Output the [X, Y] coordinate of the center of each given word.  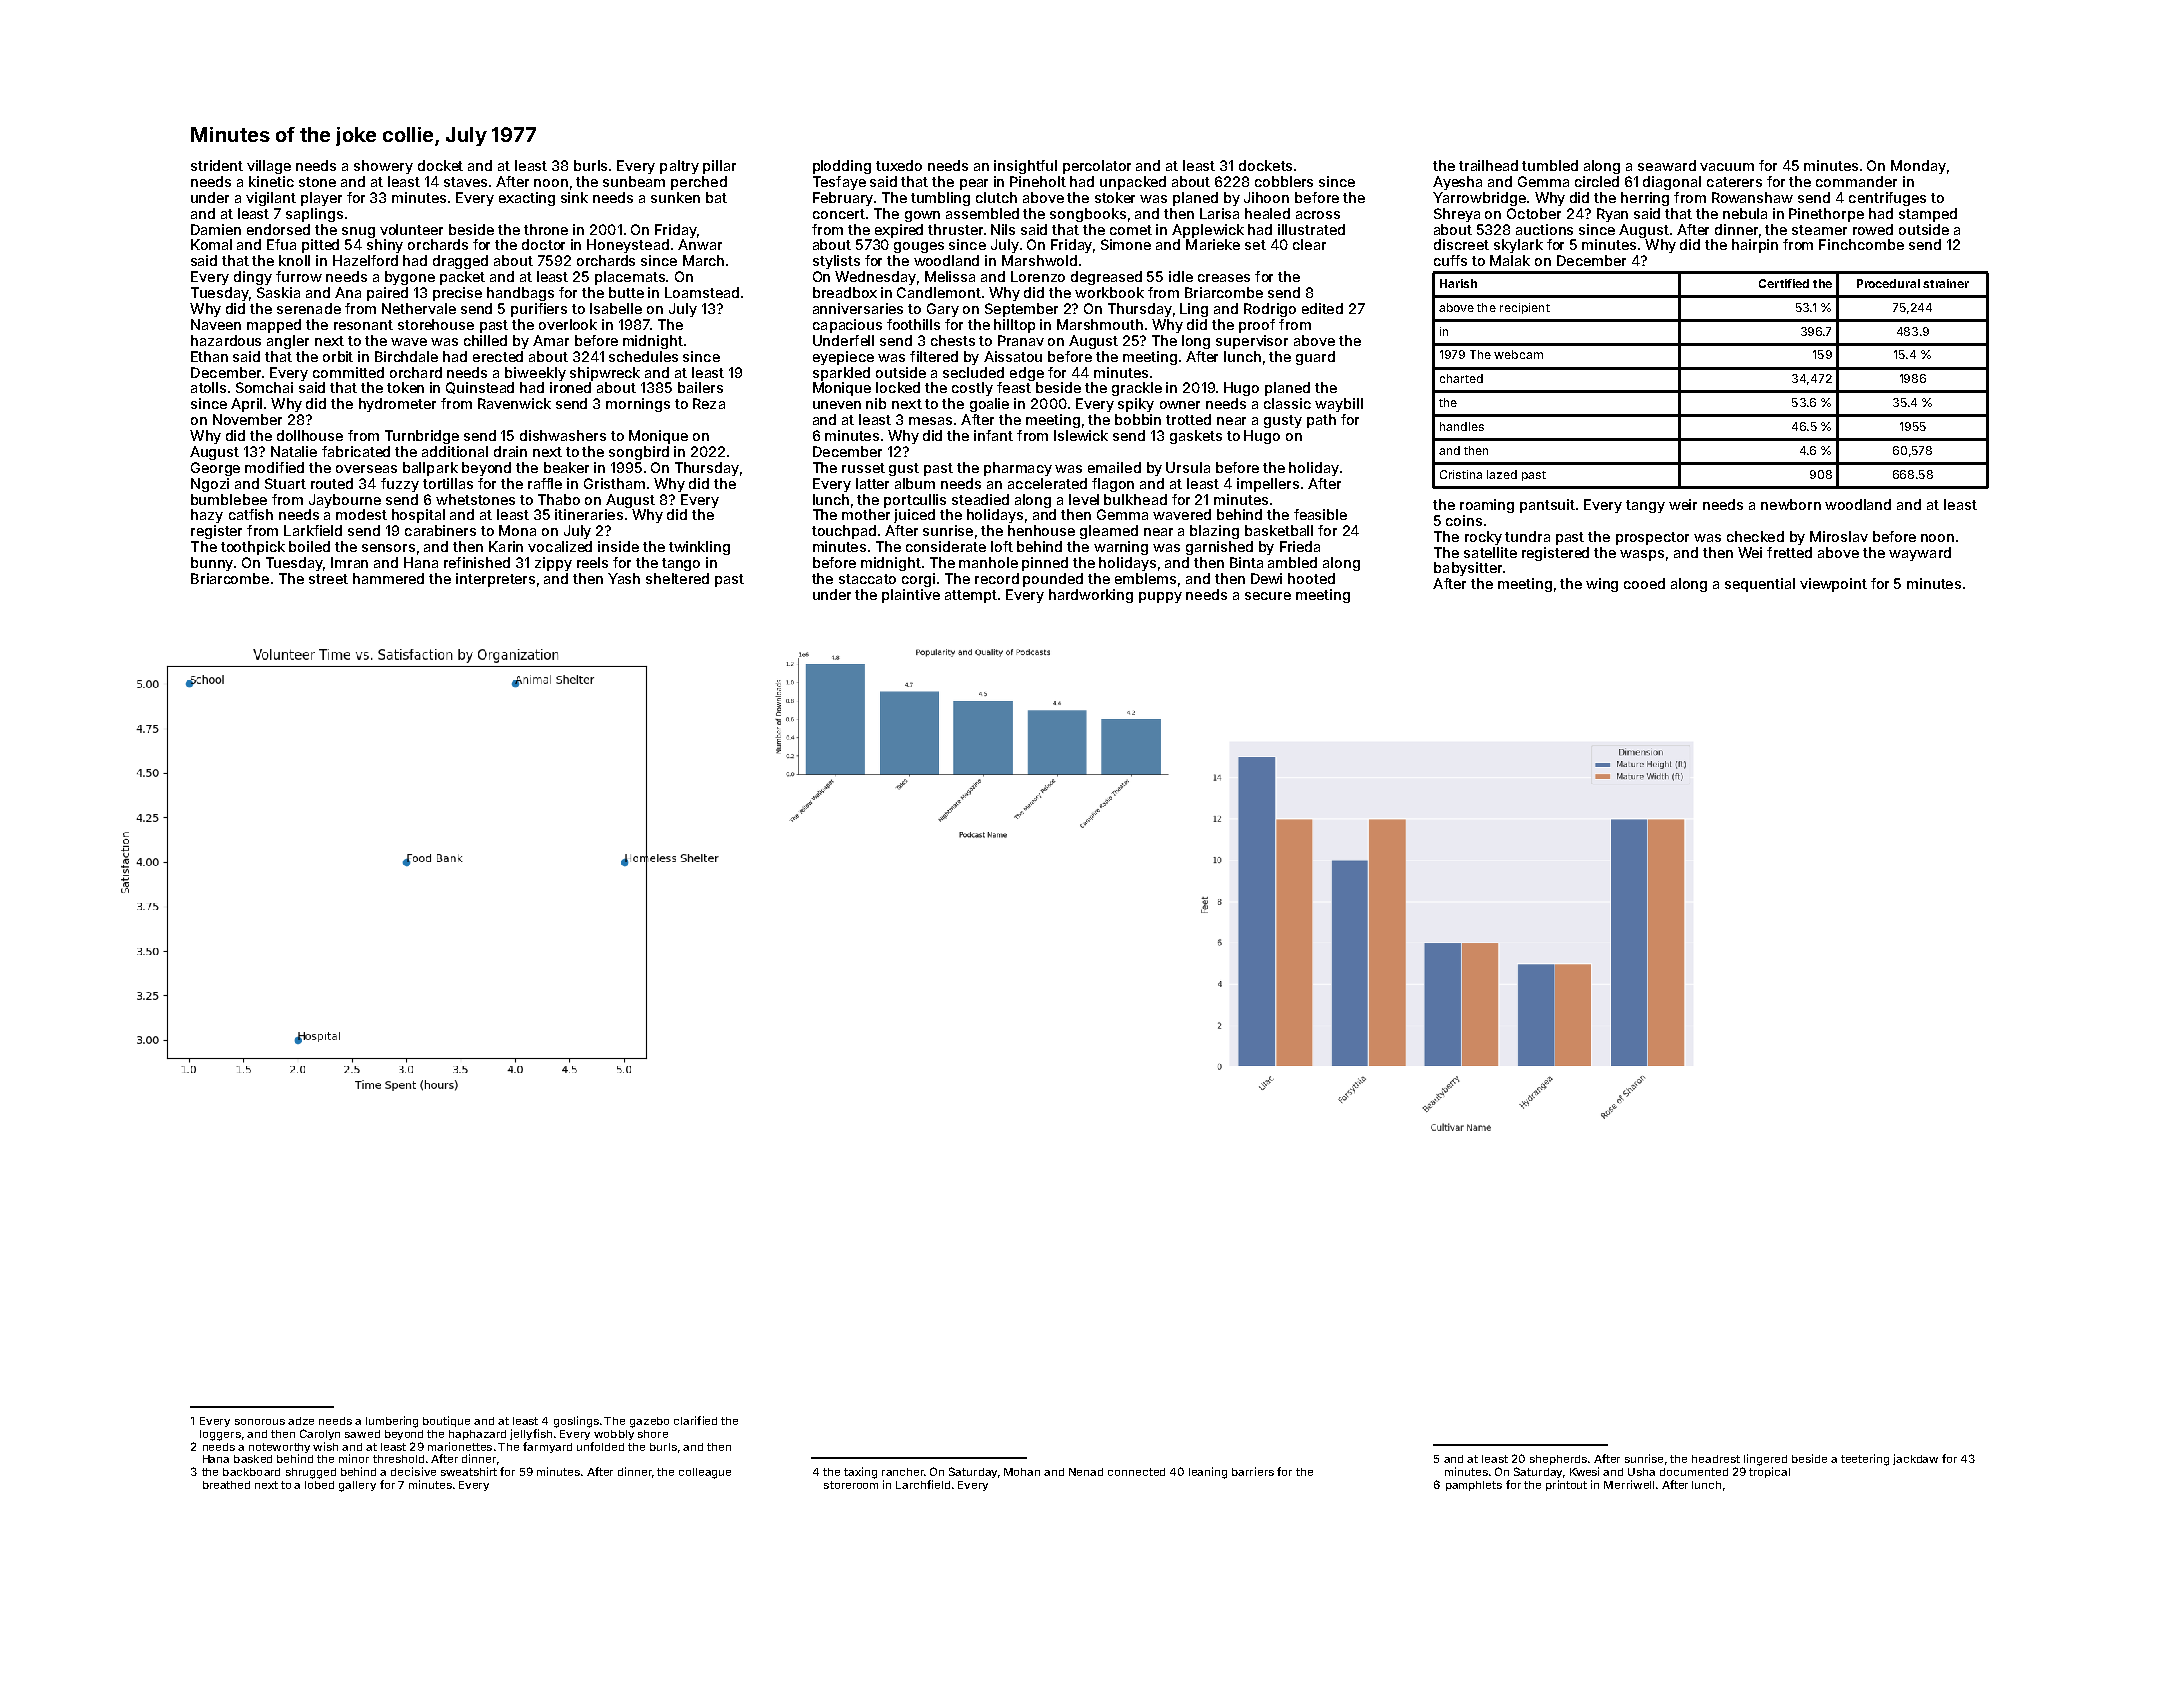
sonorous [260, 1422]
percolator [1097, 167]
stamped [1928, 215]
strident [217, 165]
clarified [695, 1420]
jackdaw [1915, 1459]
